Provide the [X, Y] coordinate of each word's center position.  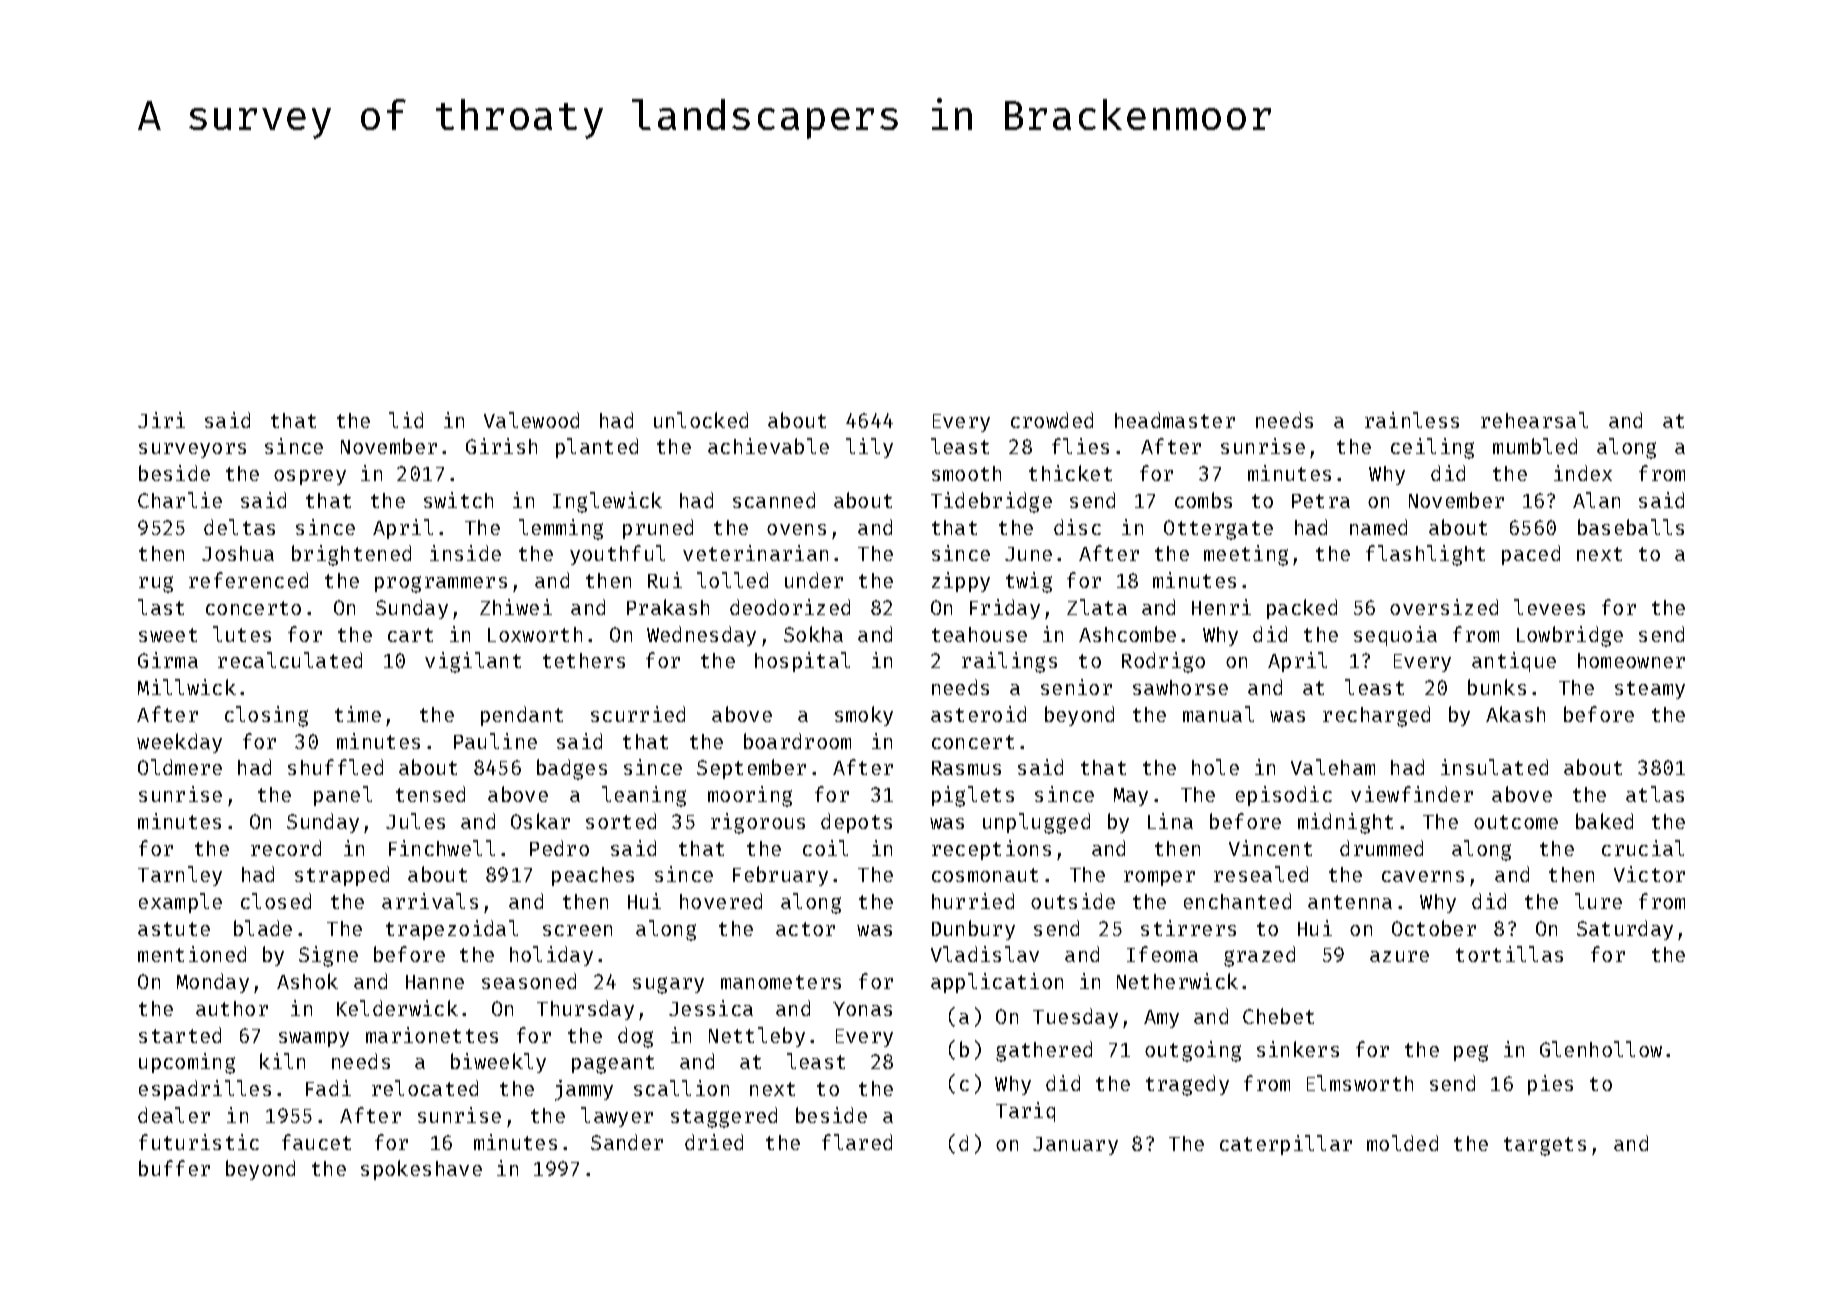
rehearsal [1534, 420]
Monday [213, 983]
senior [1076, 687]
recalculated [290, 660]
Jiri [161, 420]
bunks [1497, 687]
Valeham [1333, 767]
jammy [584, 1090]
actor [805, 929]
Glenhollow [1601, 1049]
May [1131, 797]
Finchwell [442, 848]
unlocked [701, 420]
